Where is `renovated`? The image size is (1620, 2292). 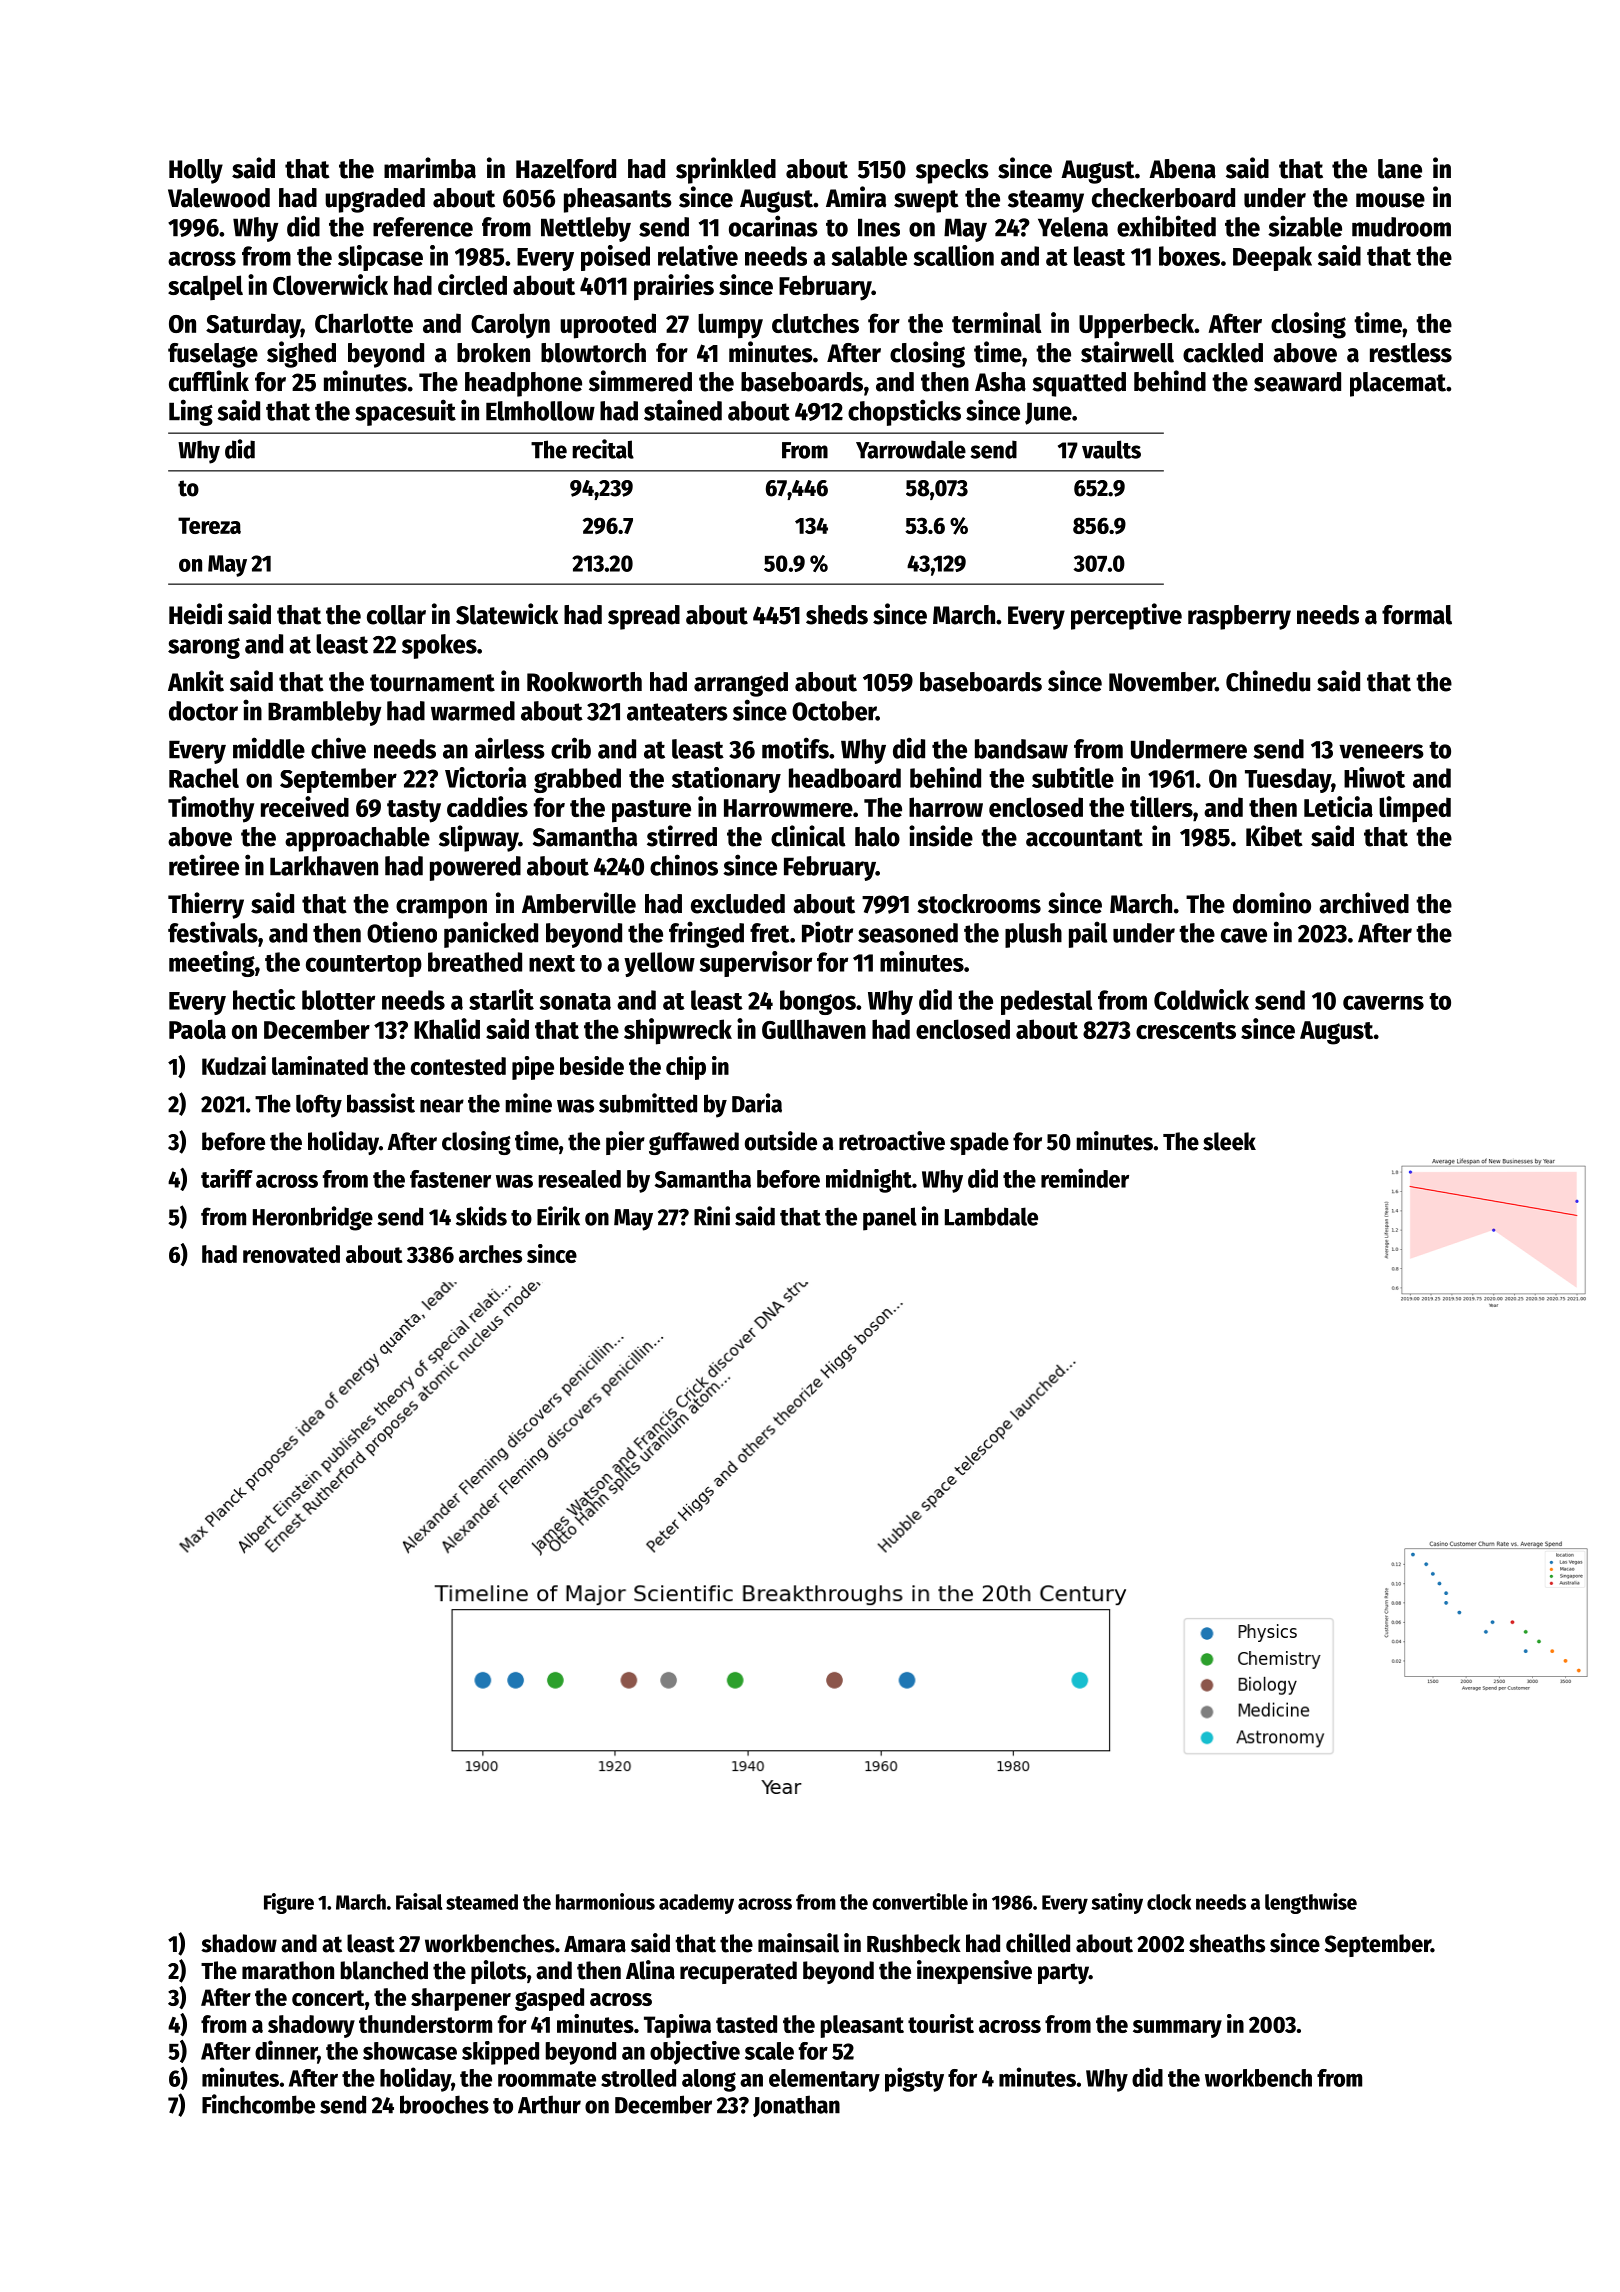
renovated is located at coordinates (291, 1254).
